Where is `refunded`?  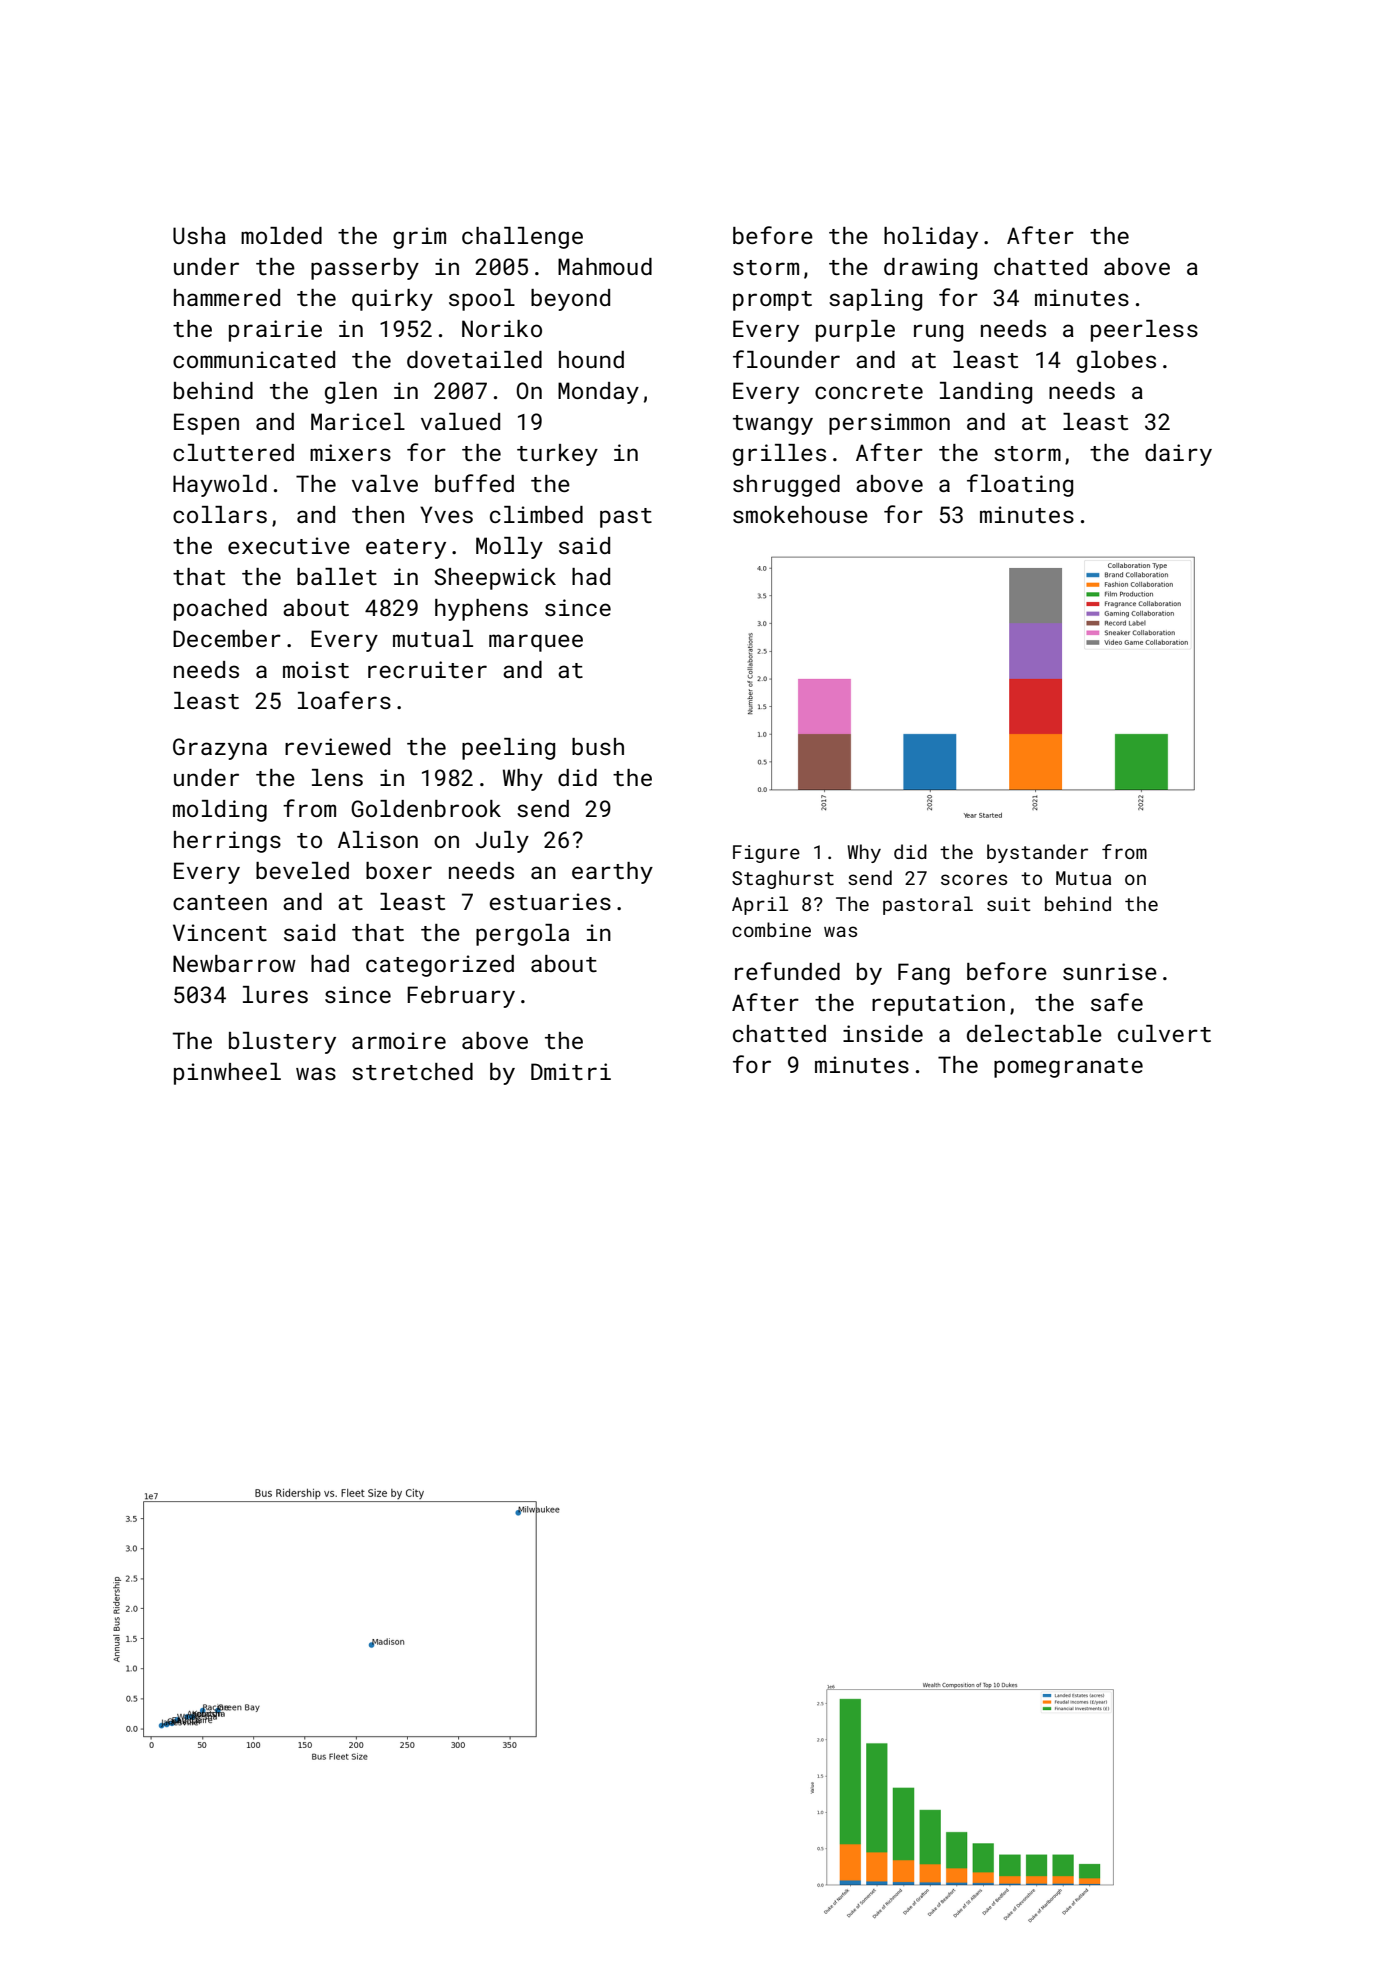 refunded is located at coordinates (787, 971).
